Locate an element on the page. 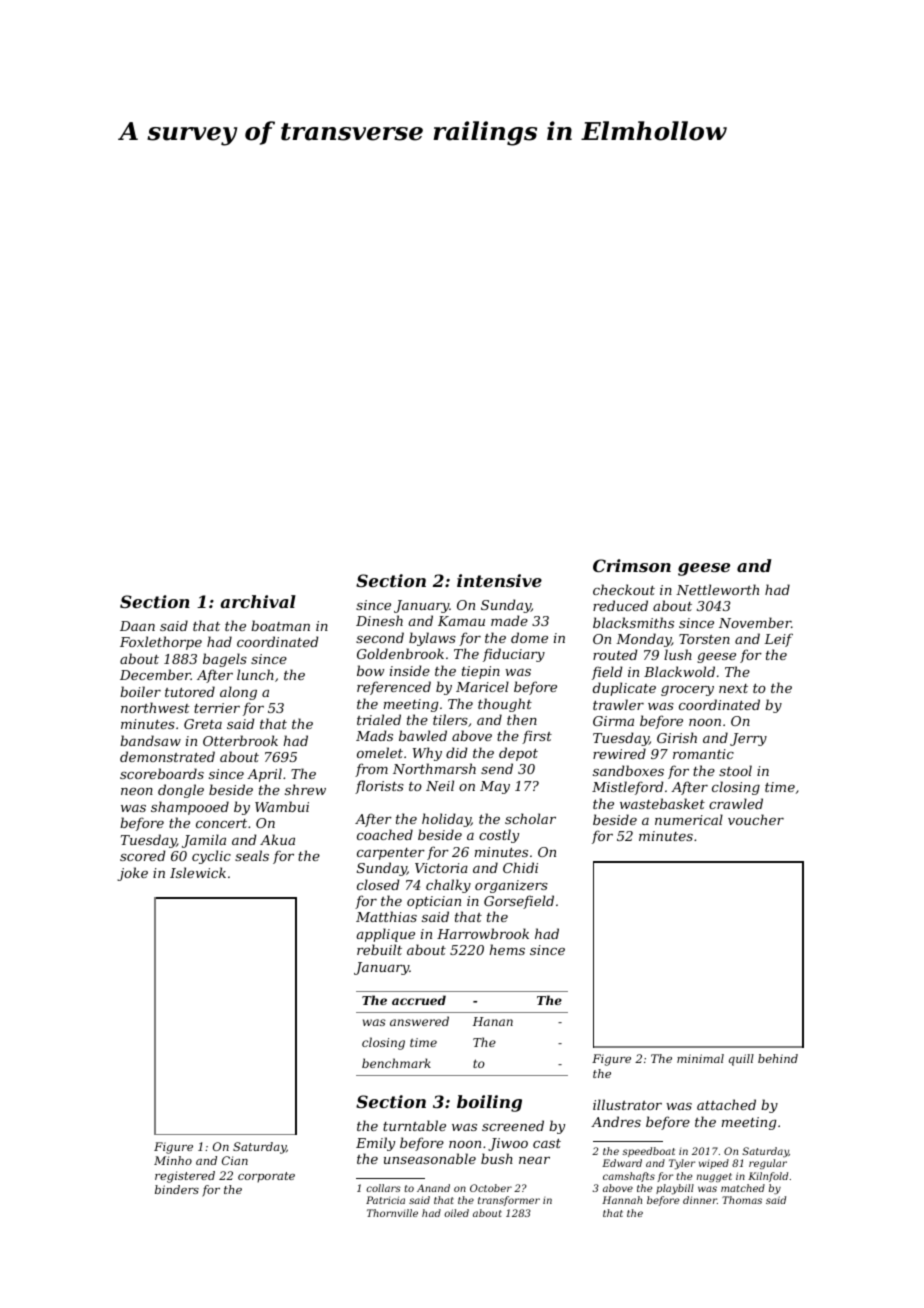 This document has width=924, height=1308. screened is located at coordinates (513, 1125).
